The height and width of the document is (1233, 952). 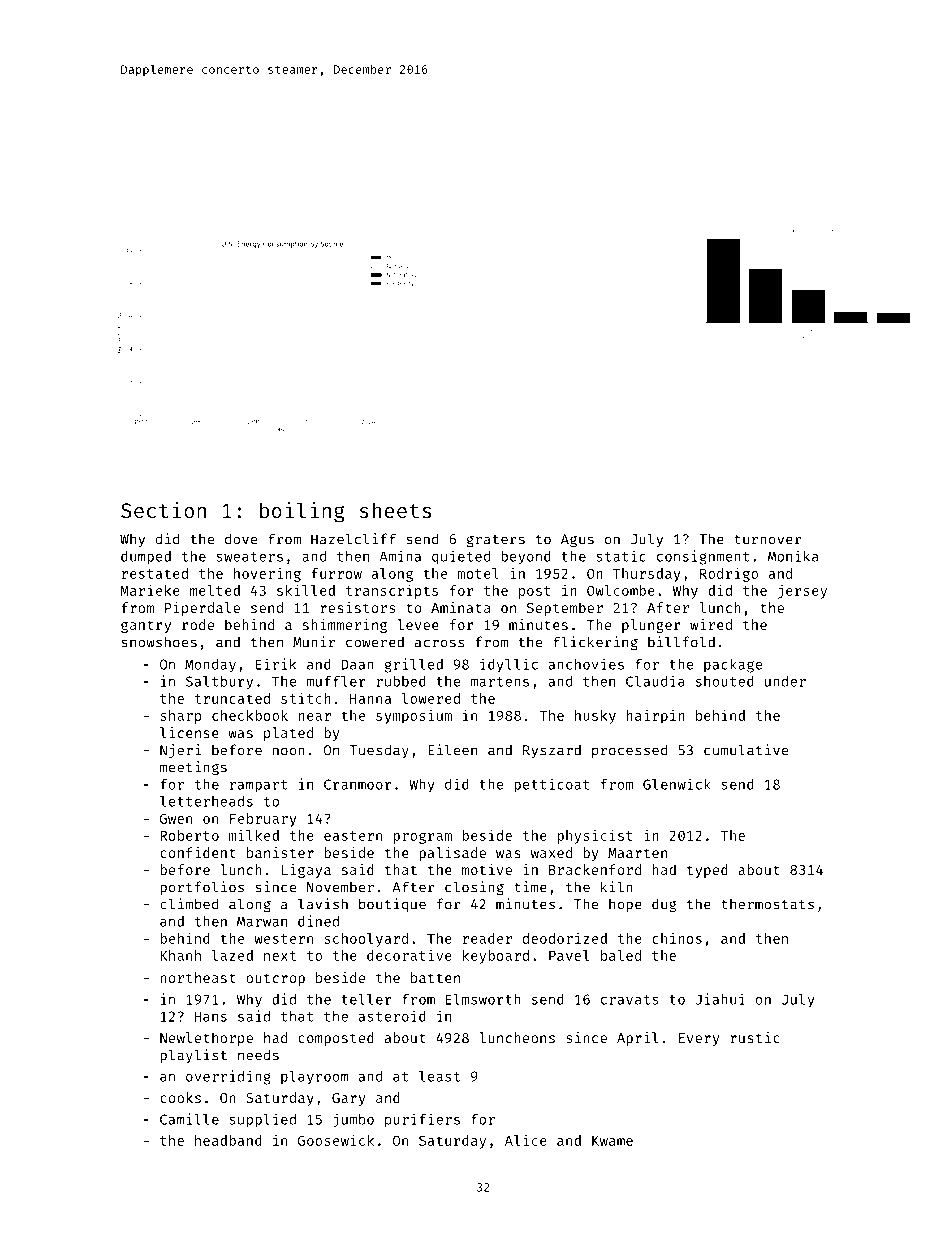 I want to click on Goosewick, so click(x=336, y=1140).
